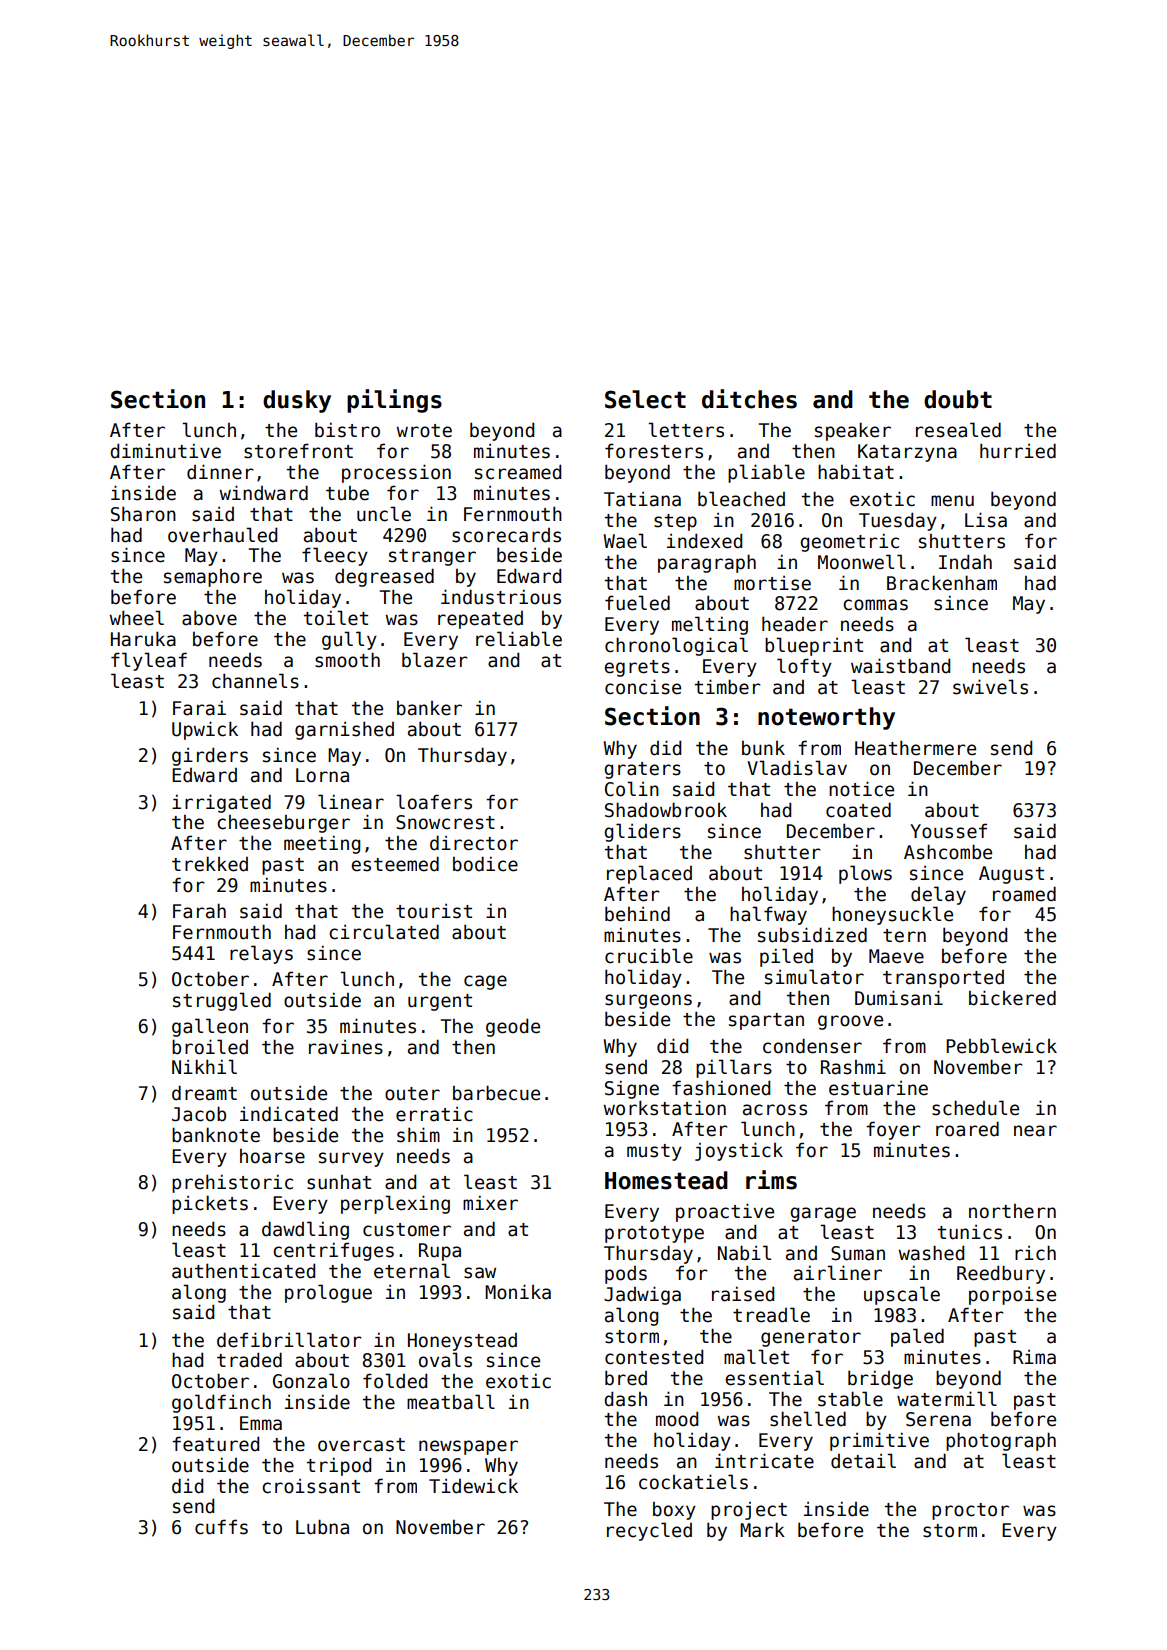  What do you see at coordinates (958, 399) in the image?
I see `doubt` at bounding box center [958, 399].
